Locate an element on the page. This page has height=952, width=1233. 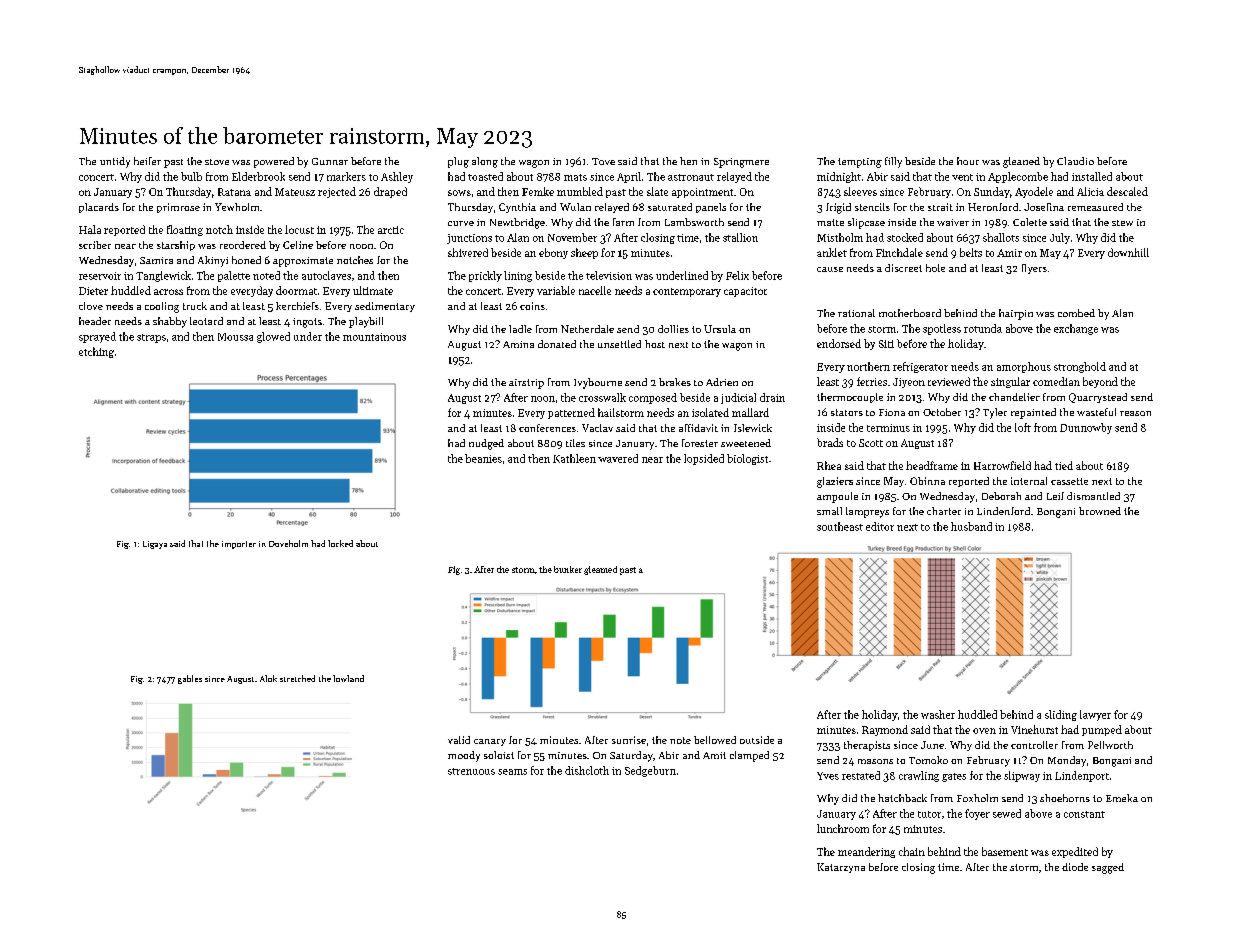
ingots is located at coordinates (307, 323).
